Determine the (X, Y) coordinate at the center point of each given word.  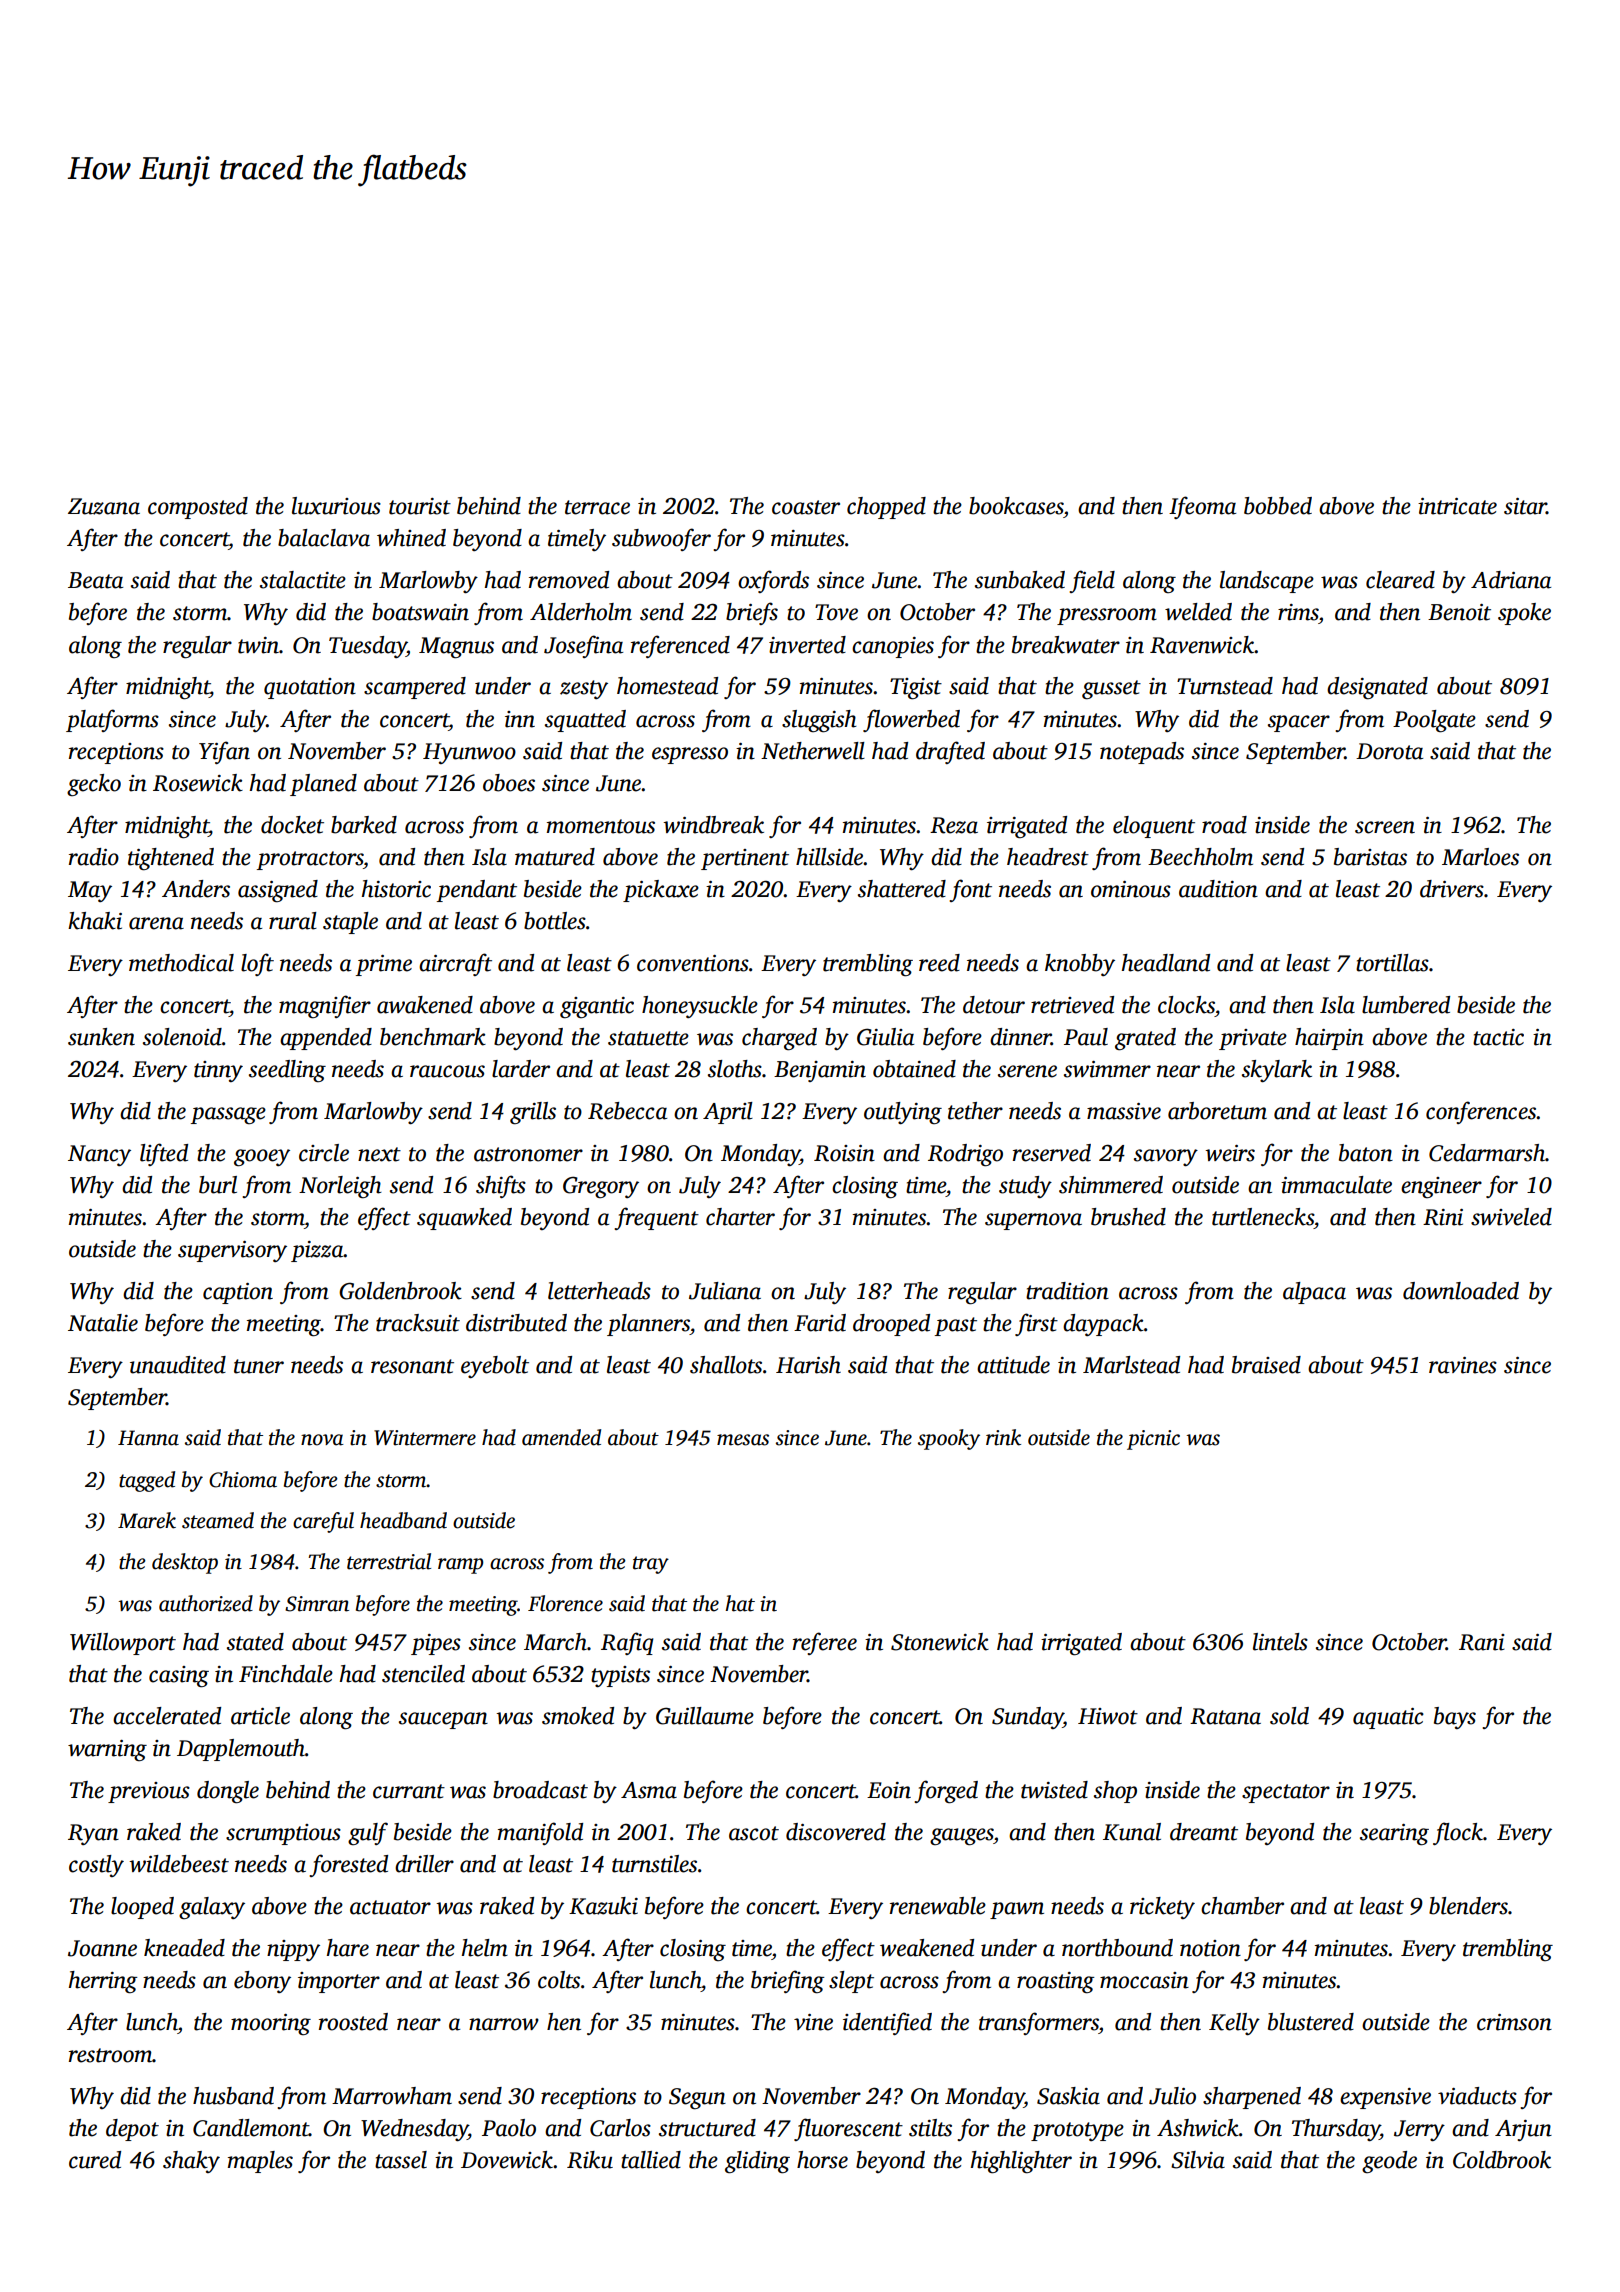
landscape (1267, 582)
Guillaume (705, 1716)
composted (198, 508)
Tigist (916, 689)
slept (851, 1982)
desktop (185, 1563)
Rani (1482, 1642)
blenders (1468, 1906)
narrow (504, 2024)
